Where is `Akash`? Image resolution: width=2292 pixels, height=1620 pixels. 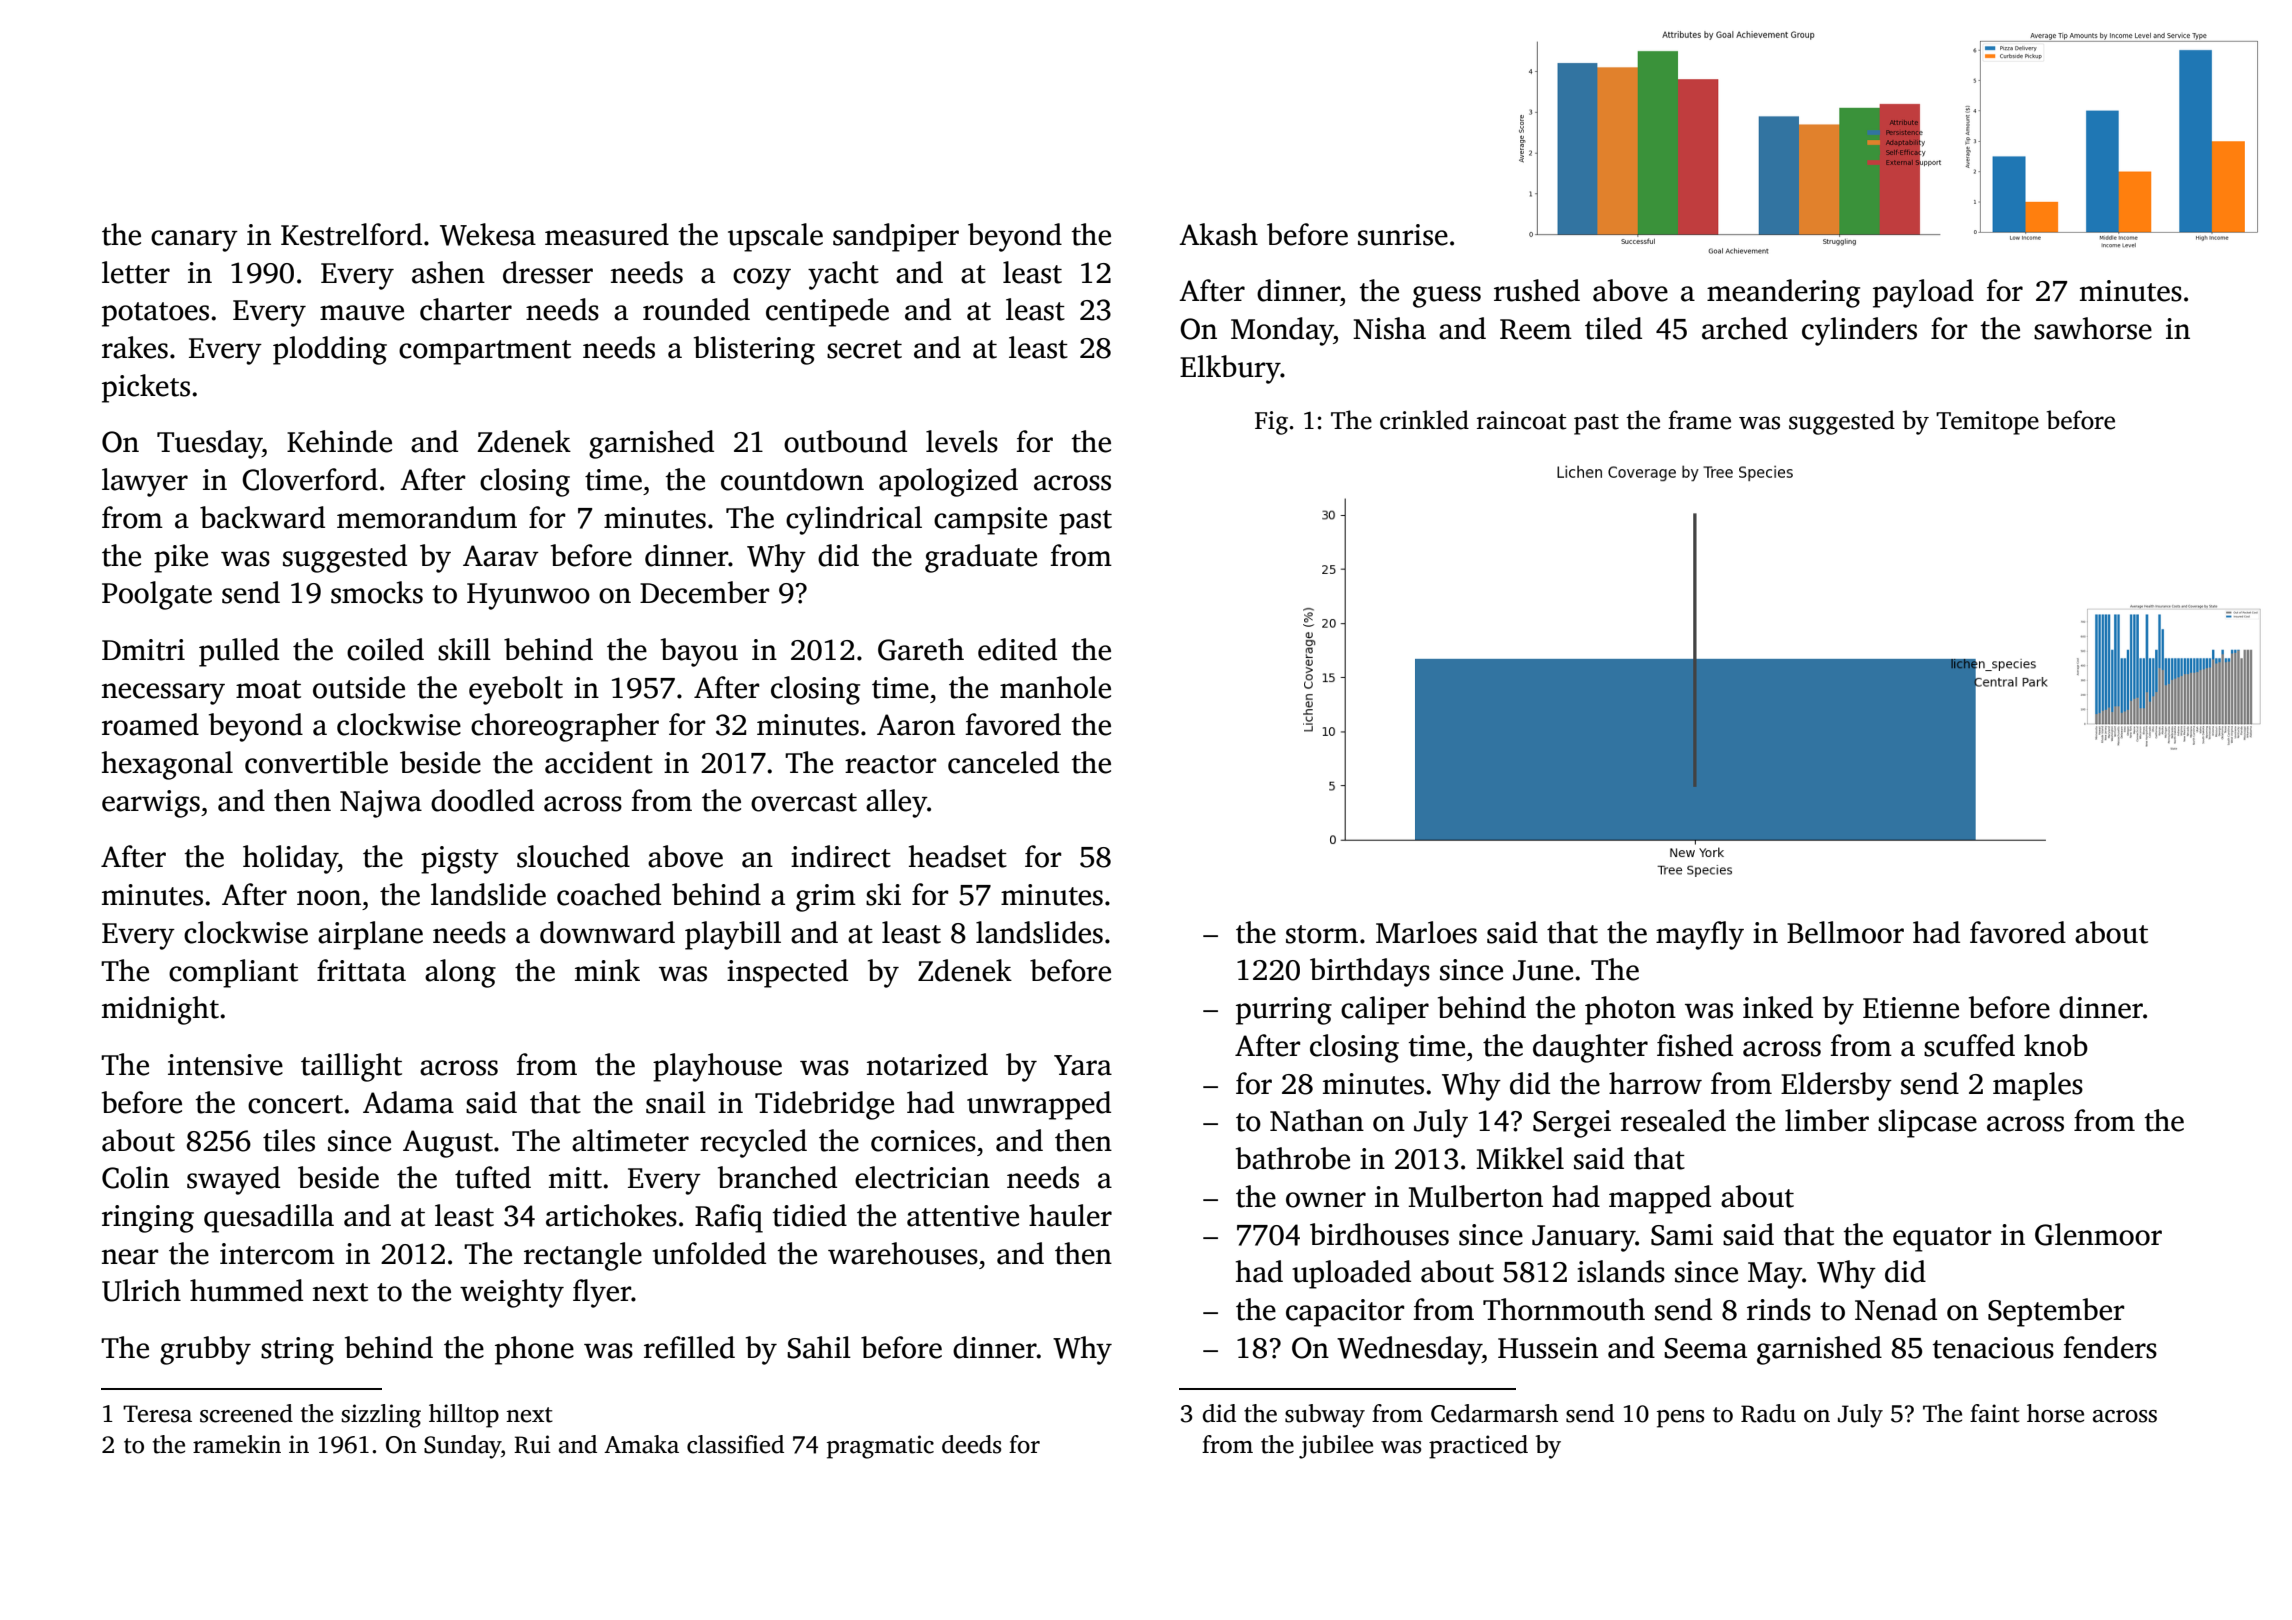 Akash is located at coordinates (1218, 234).
